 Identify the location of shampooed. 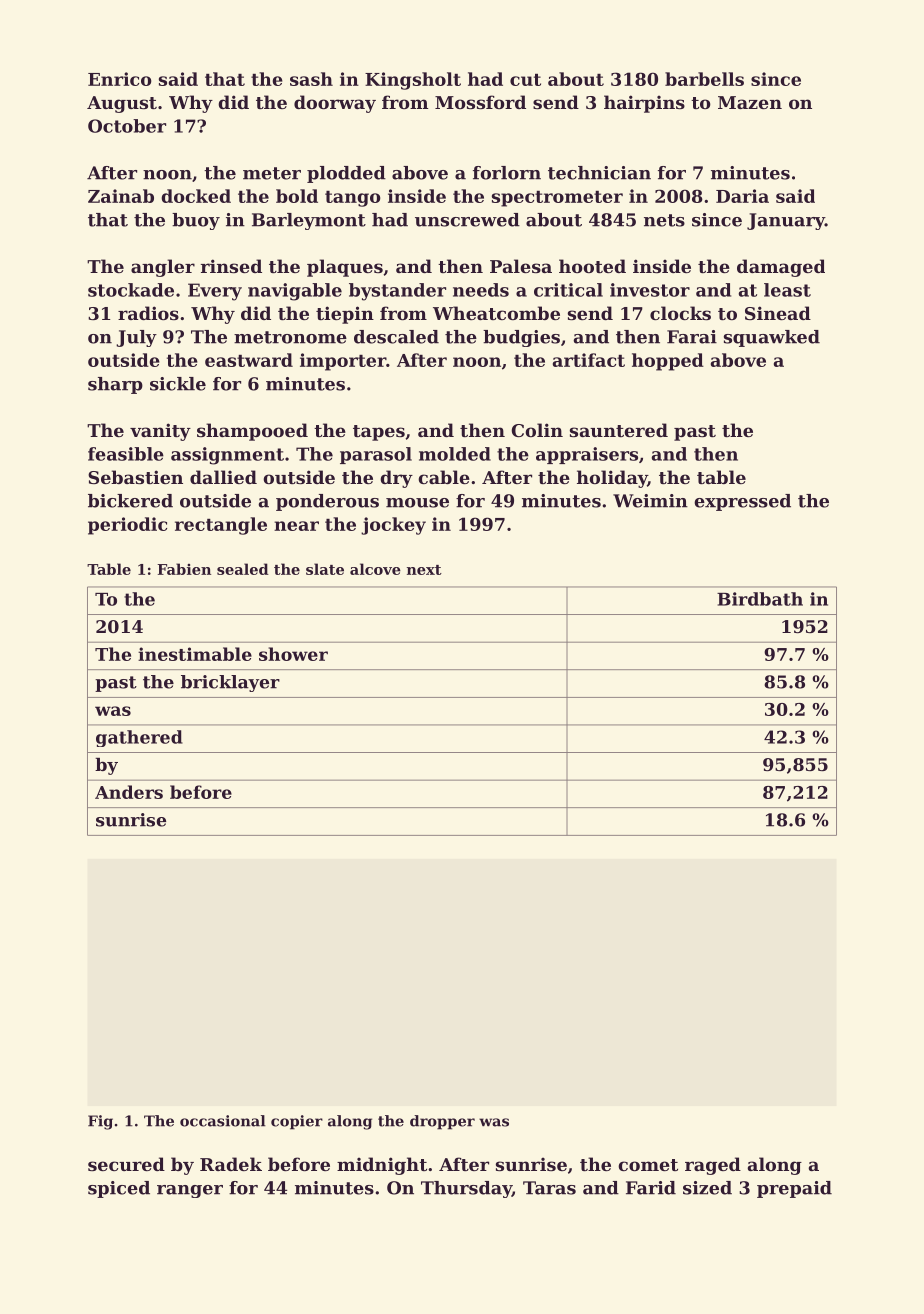
(252, 432).
